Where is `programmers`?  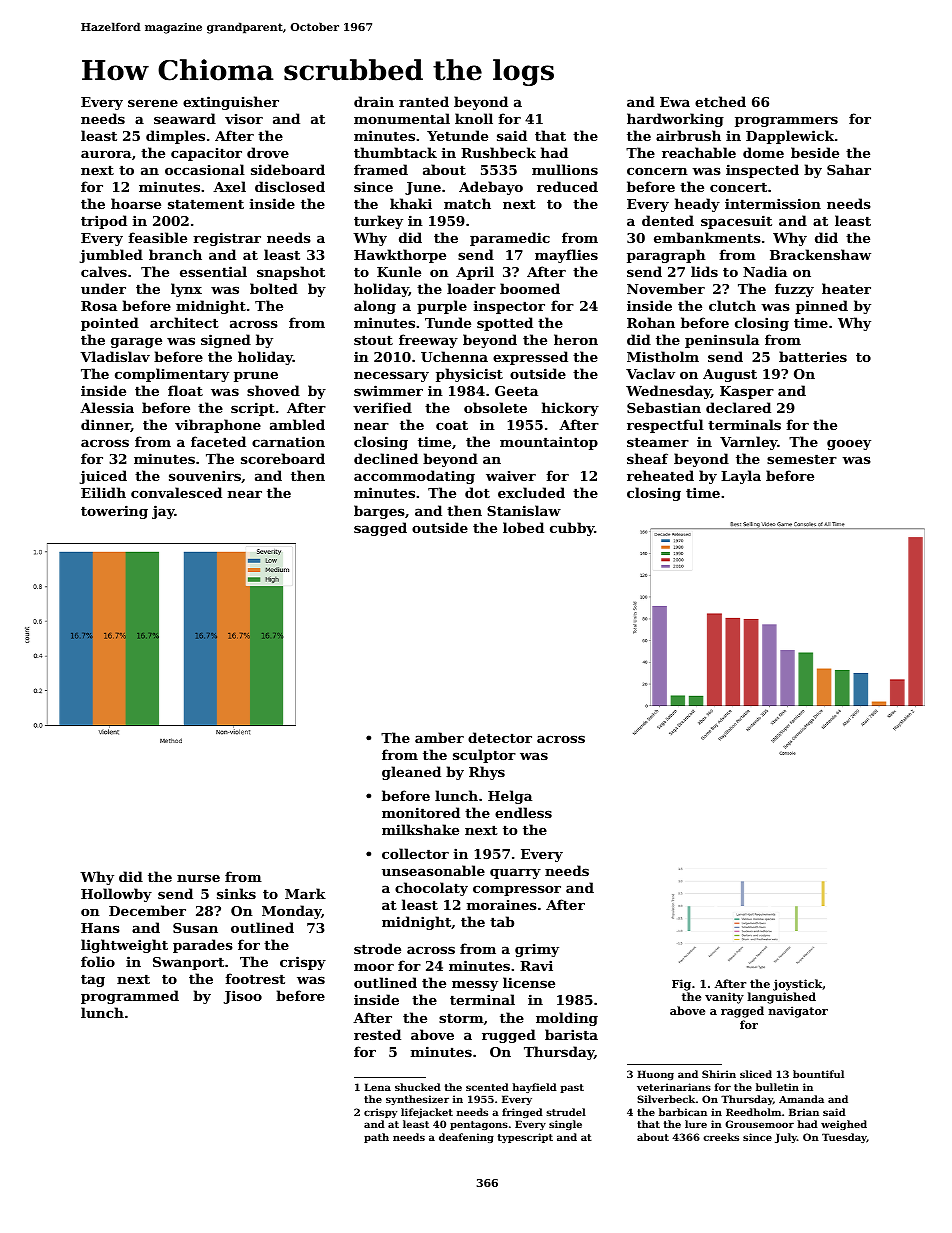
programmers is located at coordinates (786, 122).
